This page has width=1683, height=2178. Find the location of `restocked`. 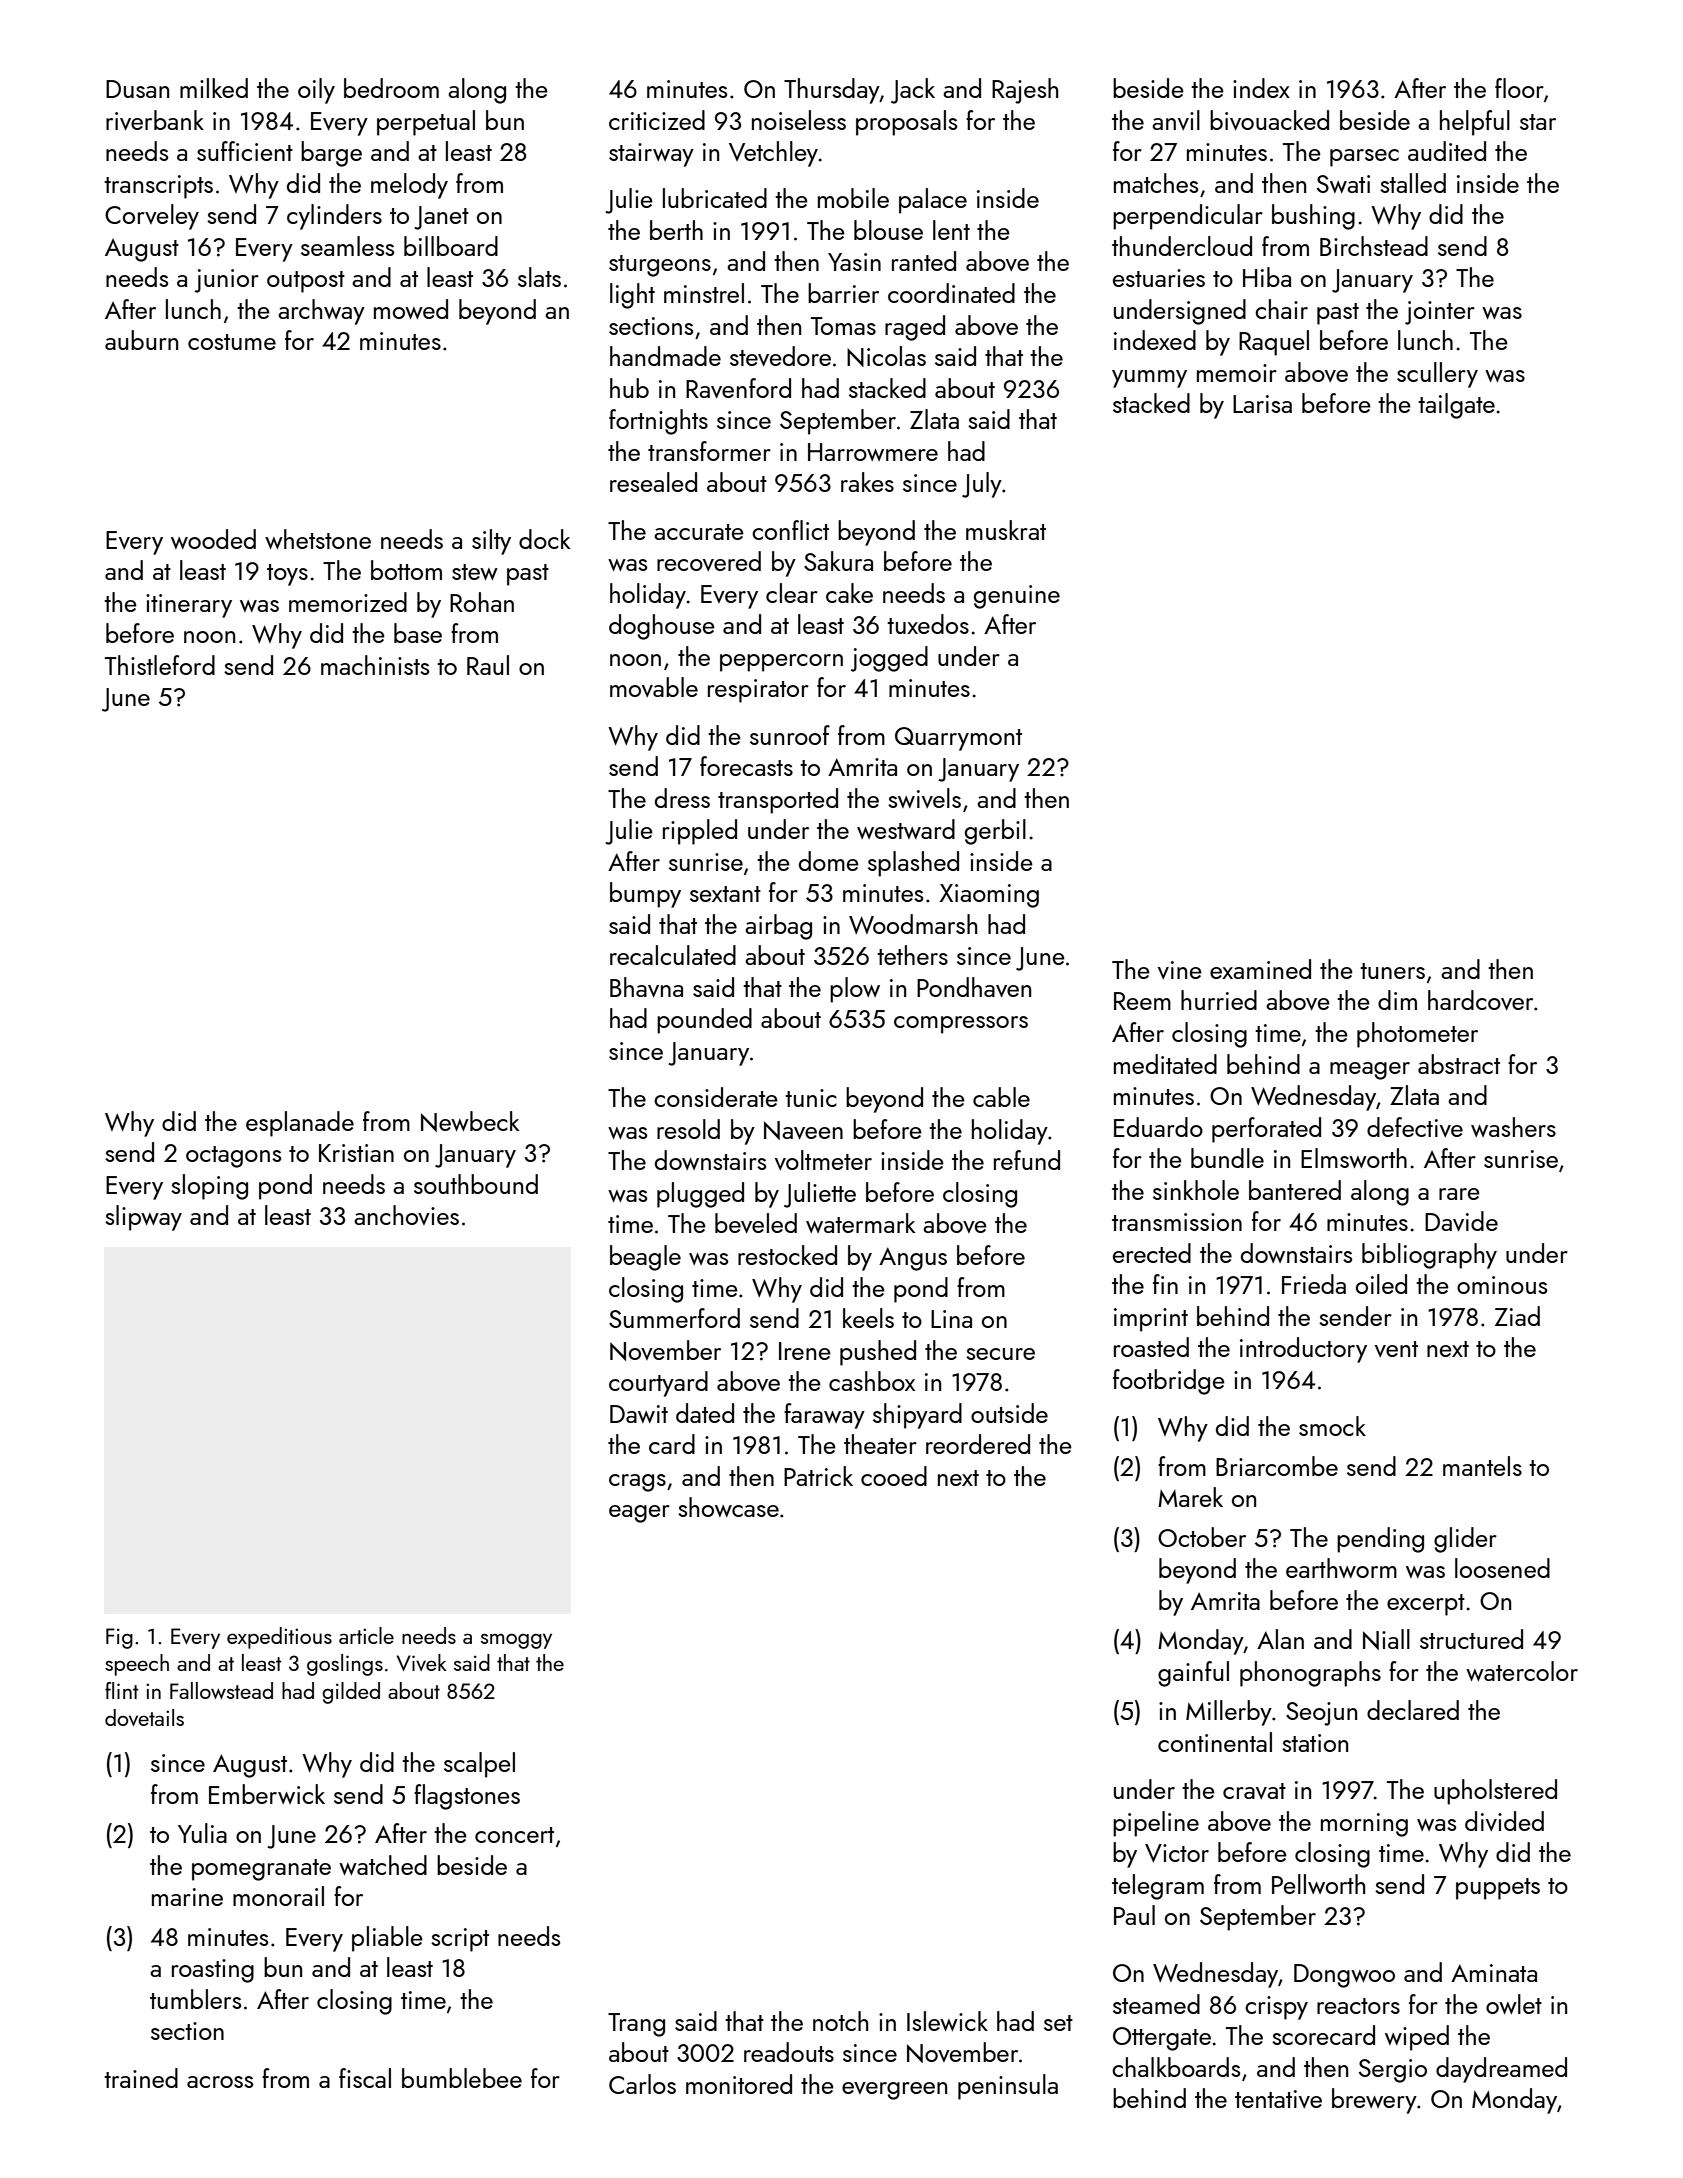

restocked is located at coordinates (787, 1255).
